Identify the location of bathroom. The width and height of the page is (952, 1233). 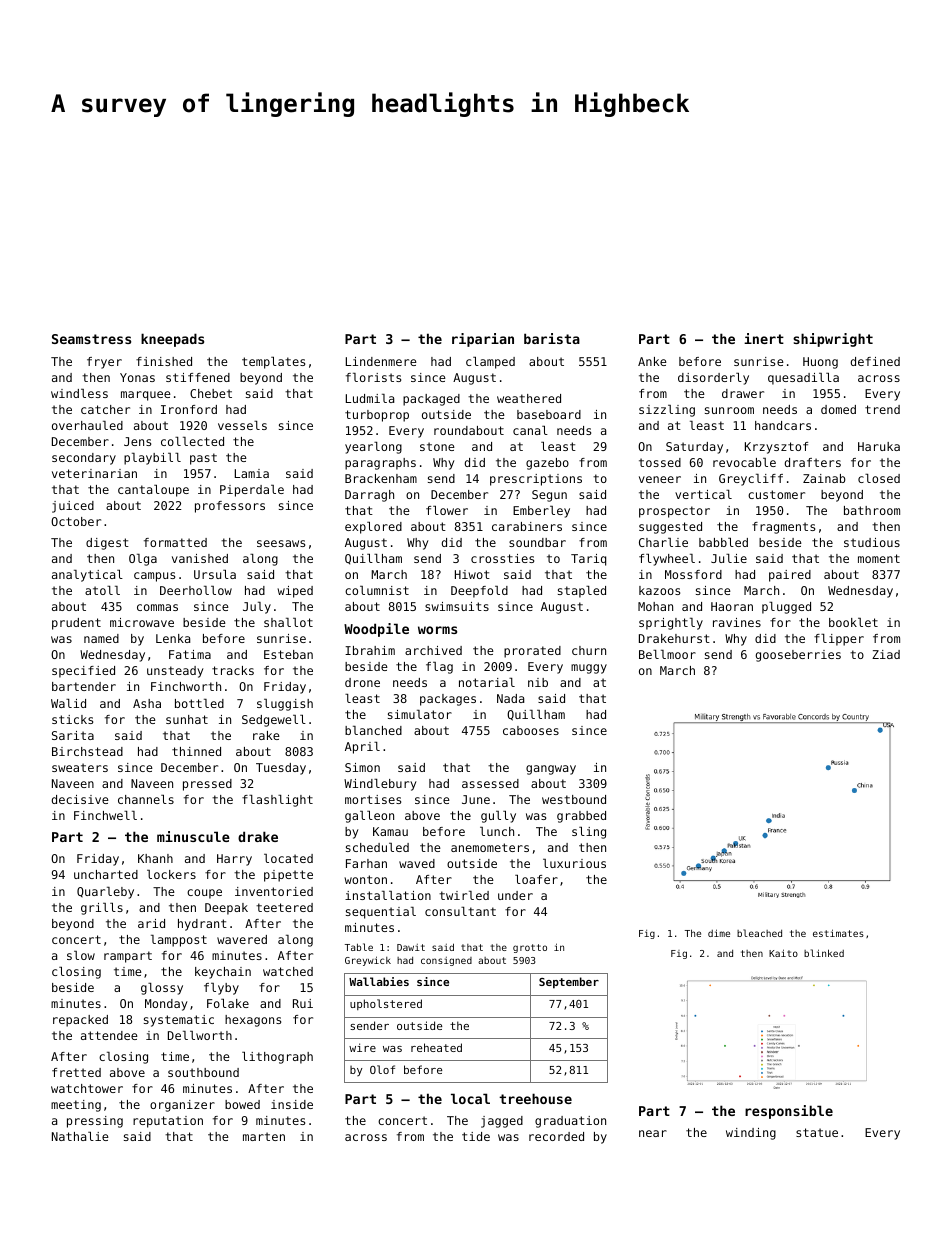
(872, 510).
